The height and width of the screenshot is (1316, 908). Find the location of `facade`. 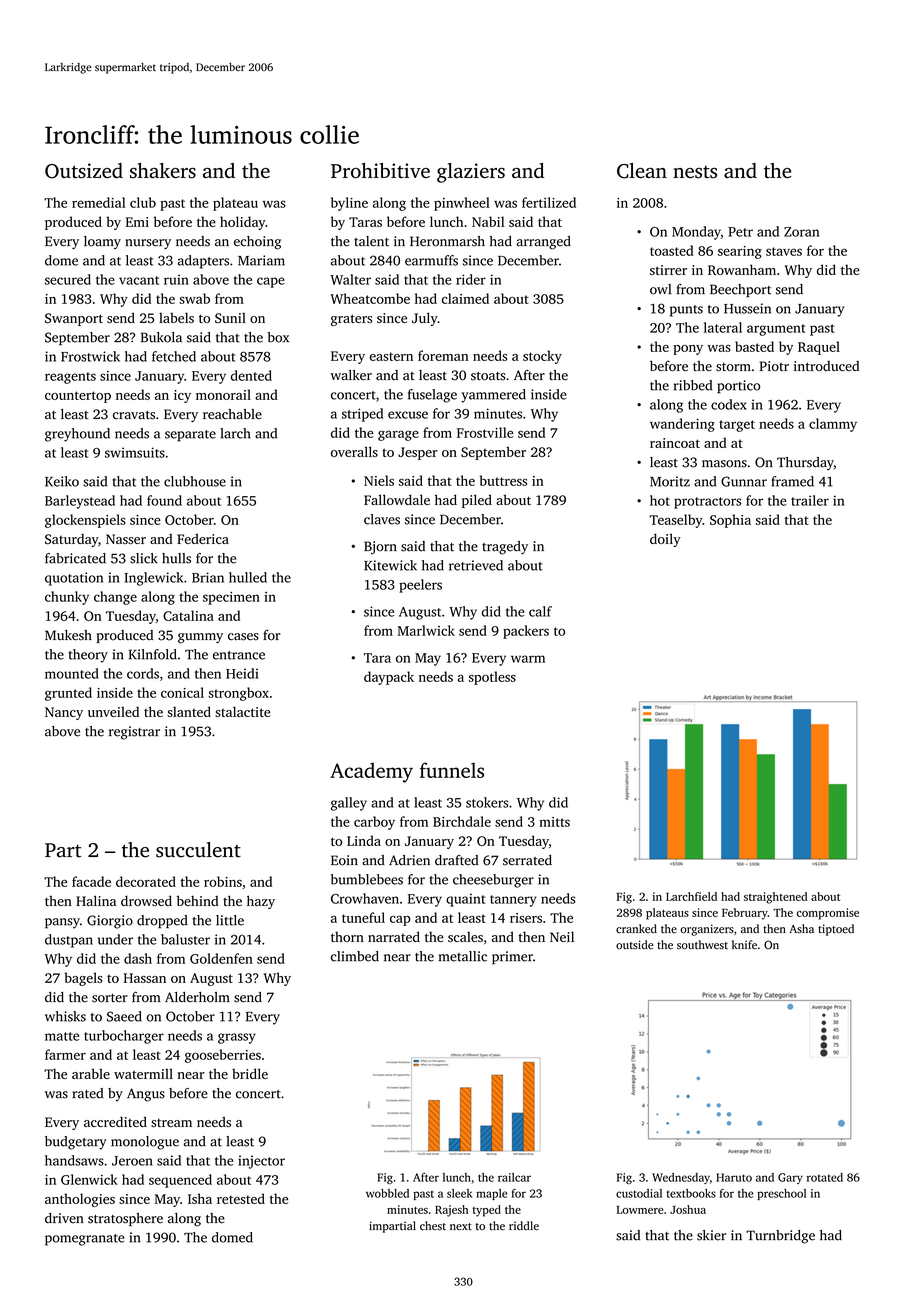

facade is located at coordinates (91, 881).
